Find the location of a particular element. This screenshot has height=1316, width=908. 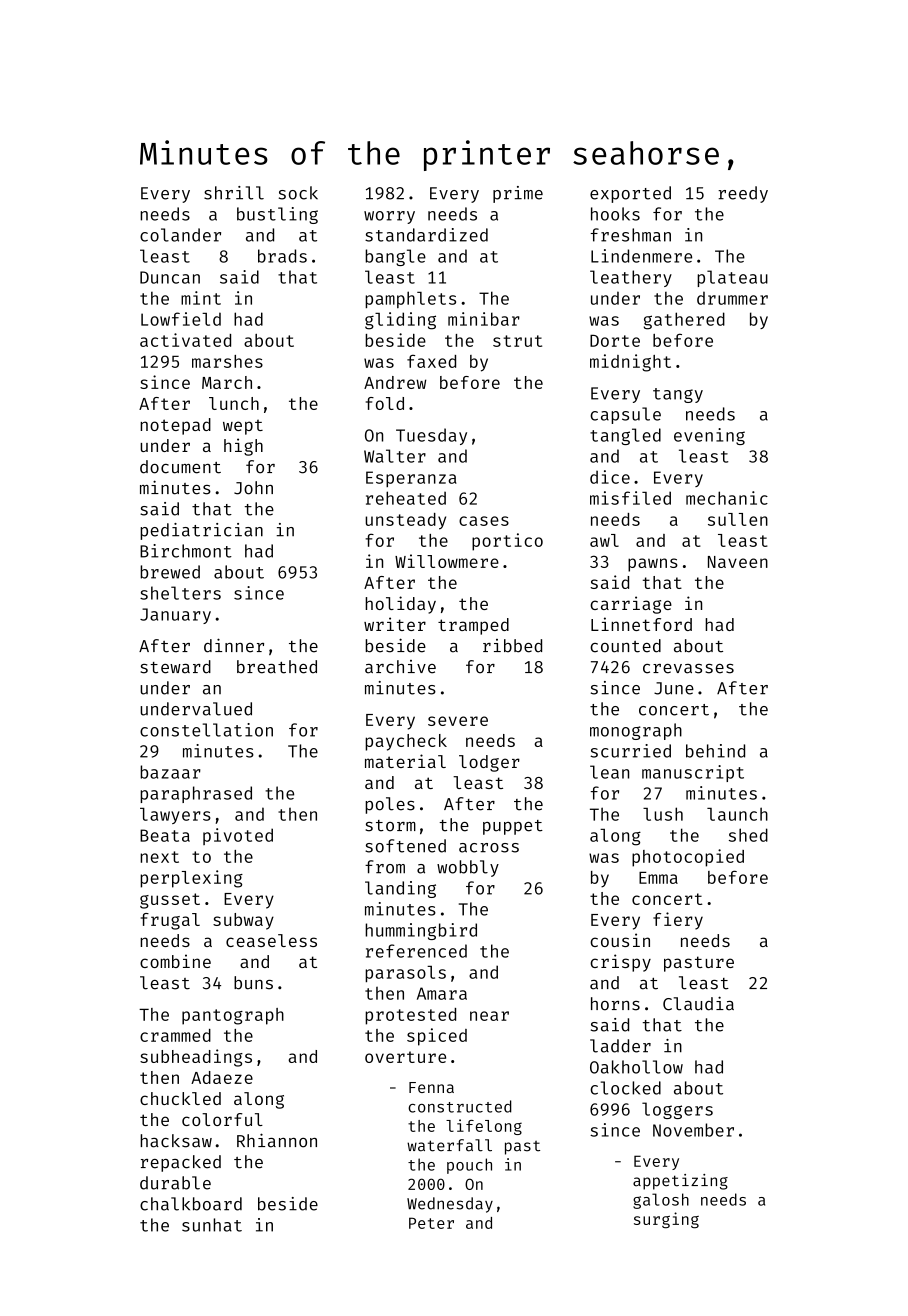

Rhiannon is located at coordinates (277, 1140).
